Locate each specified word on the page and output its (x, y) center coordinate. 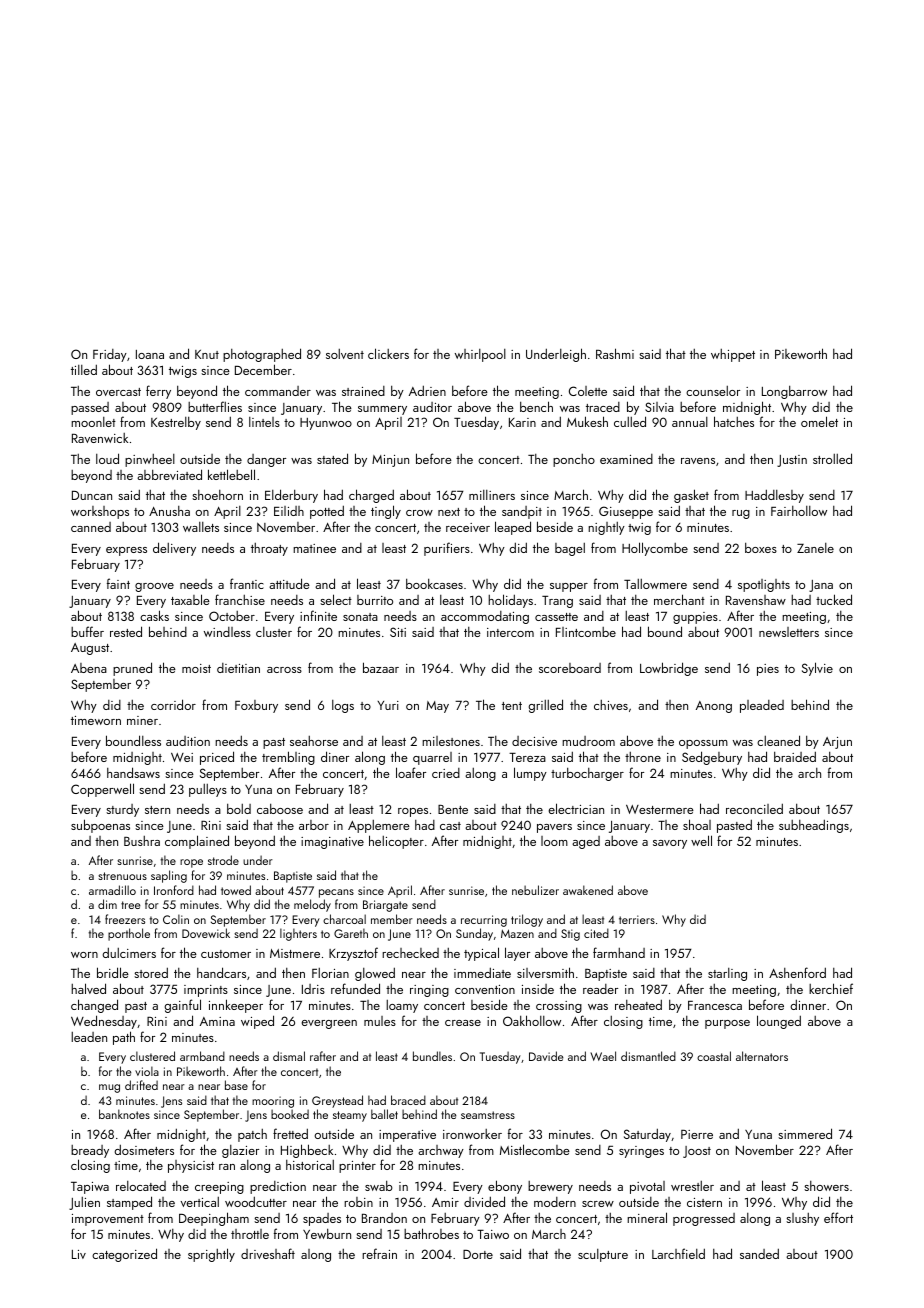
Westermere (660, 809)
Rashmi (615, 353)
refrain (379, 1253)
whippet (733, 355)
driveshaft (268, 1253)
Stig (570, 935)
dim (107, 904)
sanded (759, 1253)
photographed (262, 355)
